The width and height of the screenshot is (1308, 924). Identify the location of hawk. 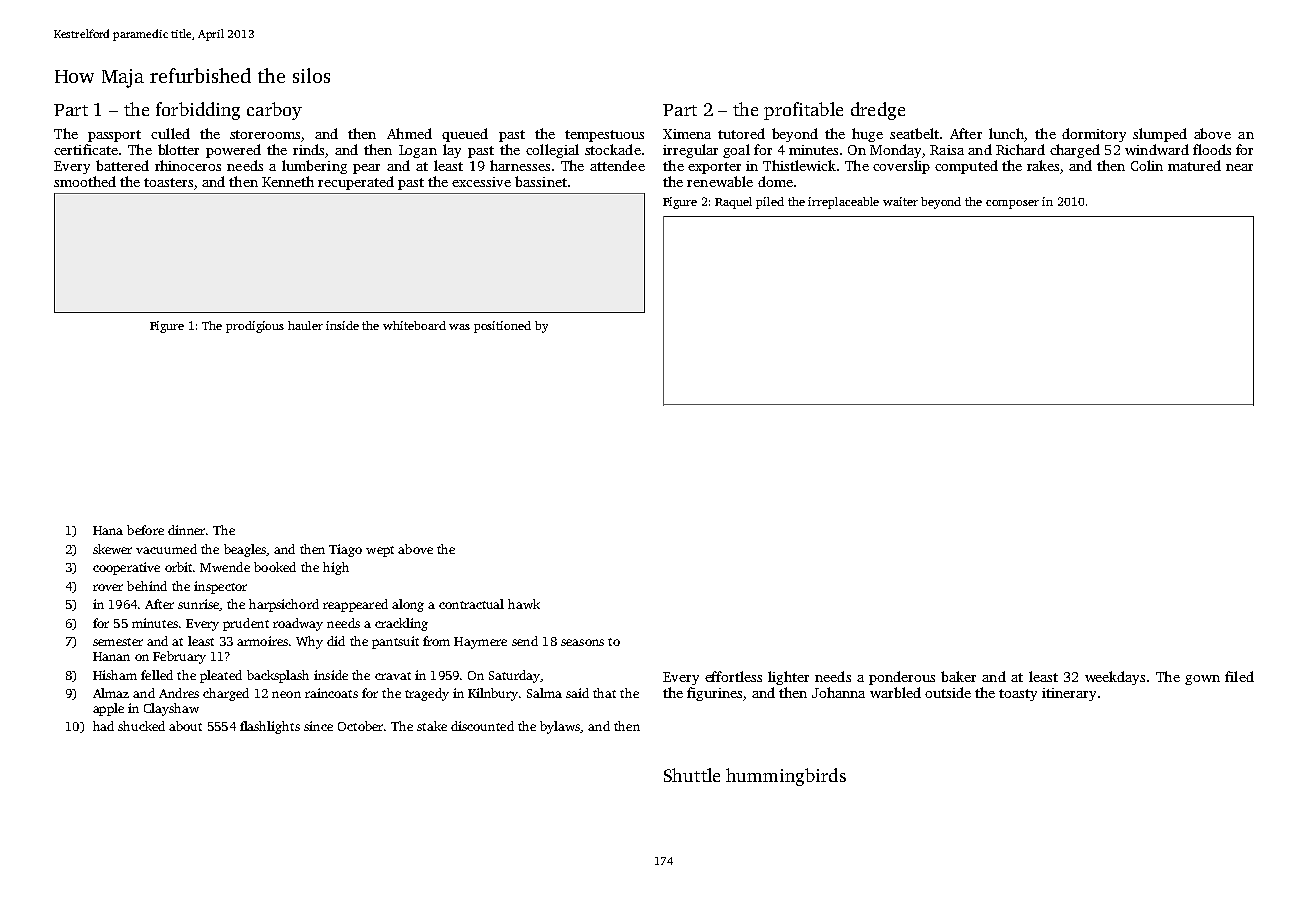
(524, 604).
